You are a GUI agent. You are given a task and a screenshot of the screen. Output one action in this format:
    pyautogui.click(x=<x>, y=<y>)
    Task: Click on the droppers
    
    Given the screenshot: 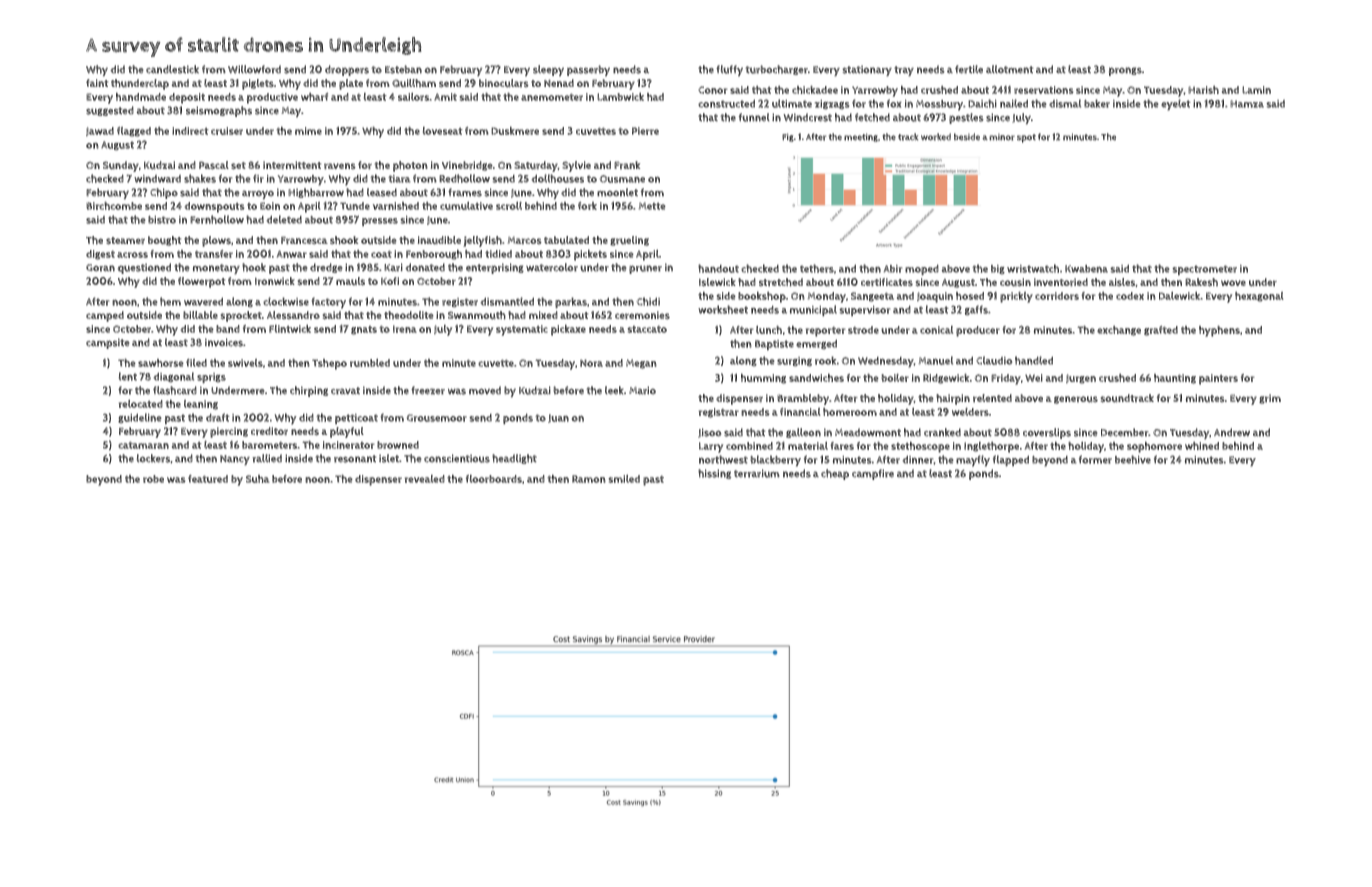 What is the action you would take?
    pyautogui.click(x=347, y=70)
